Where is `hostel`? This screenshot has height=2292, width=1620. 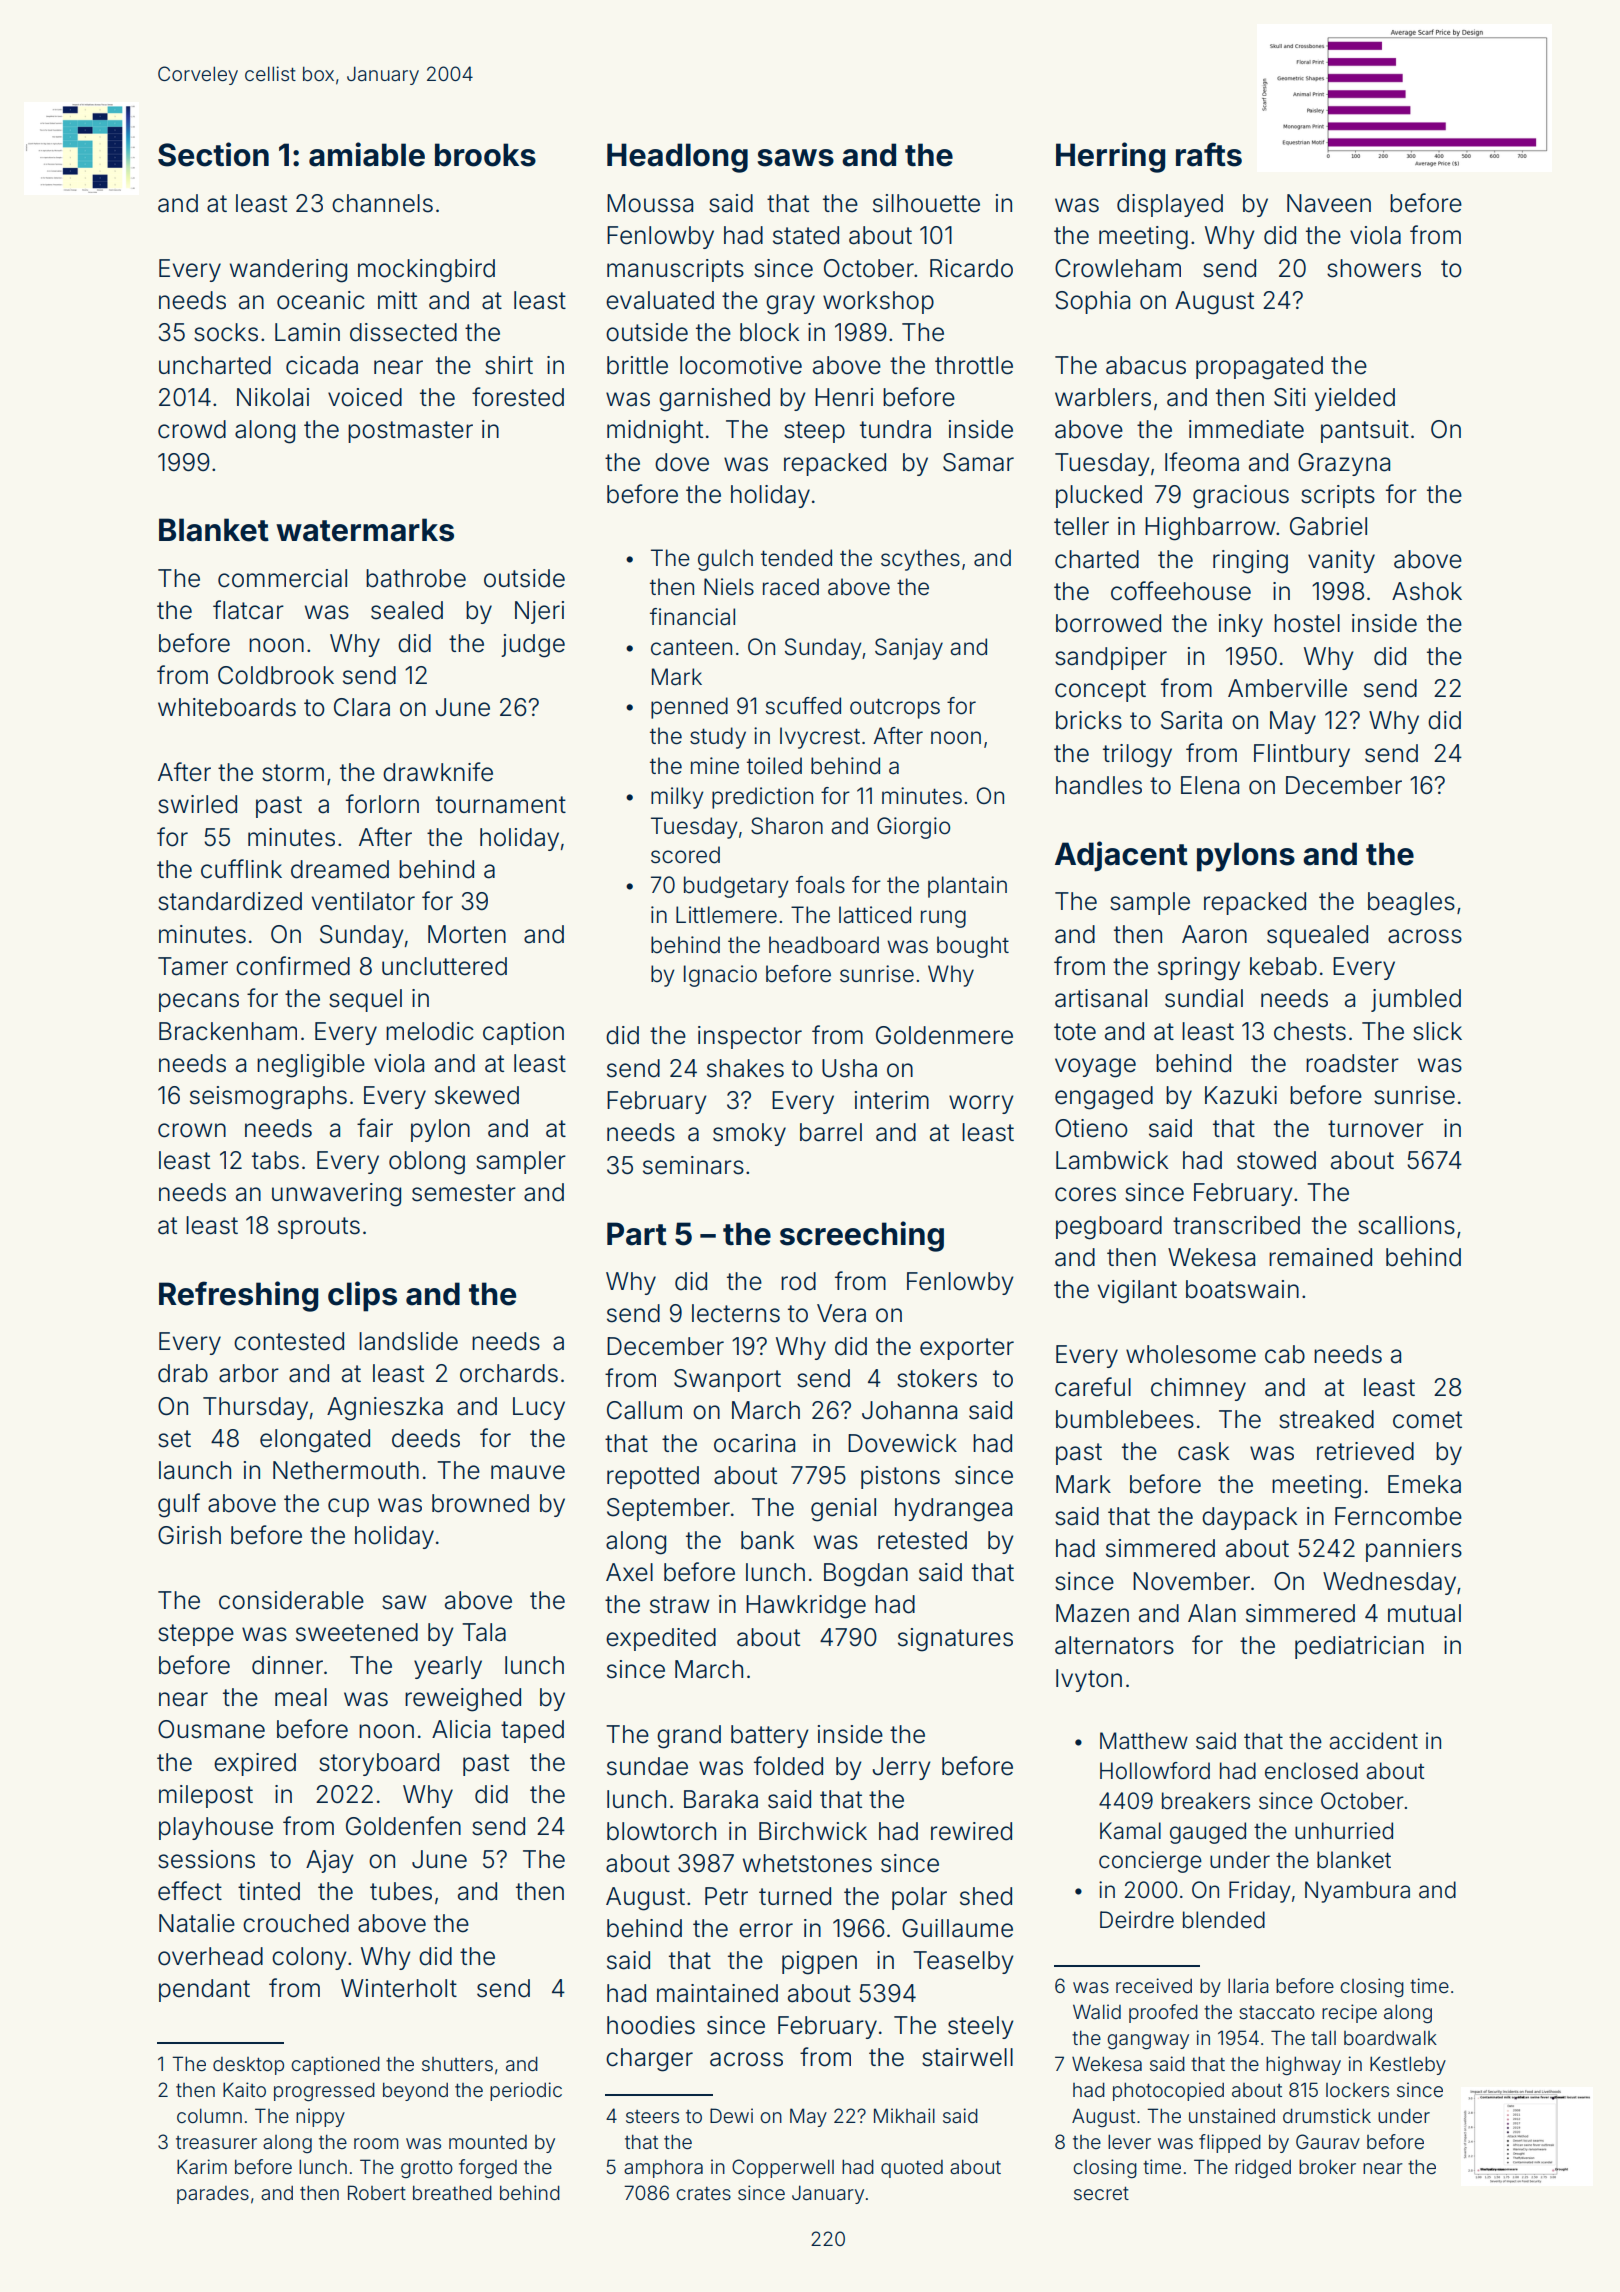 hostel is located at coordinates (1307, 623).
